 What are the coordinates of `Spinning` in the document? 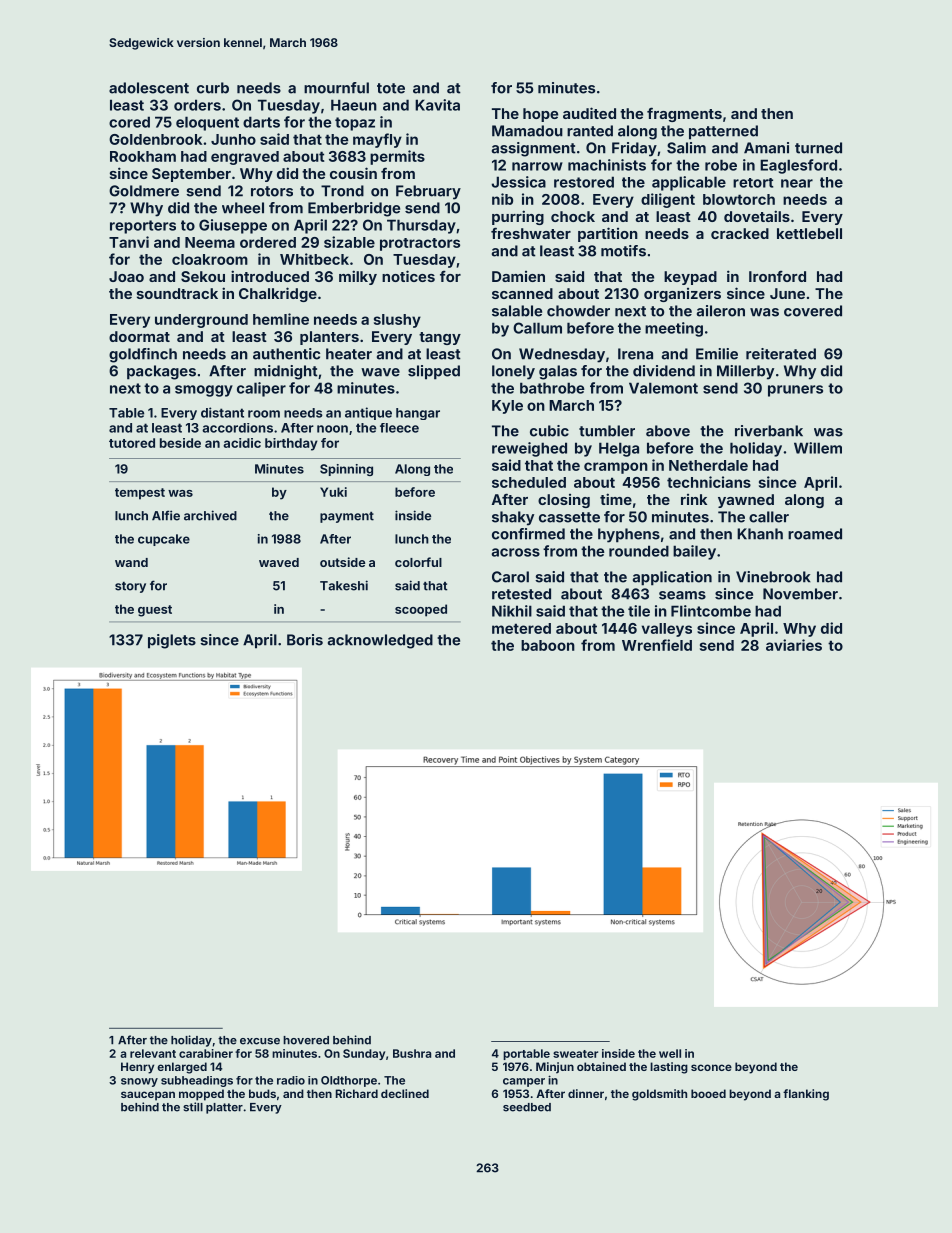 It's located at (346, 470).
